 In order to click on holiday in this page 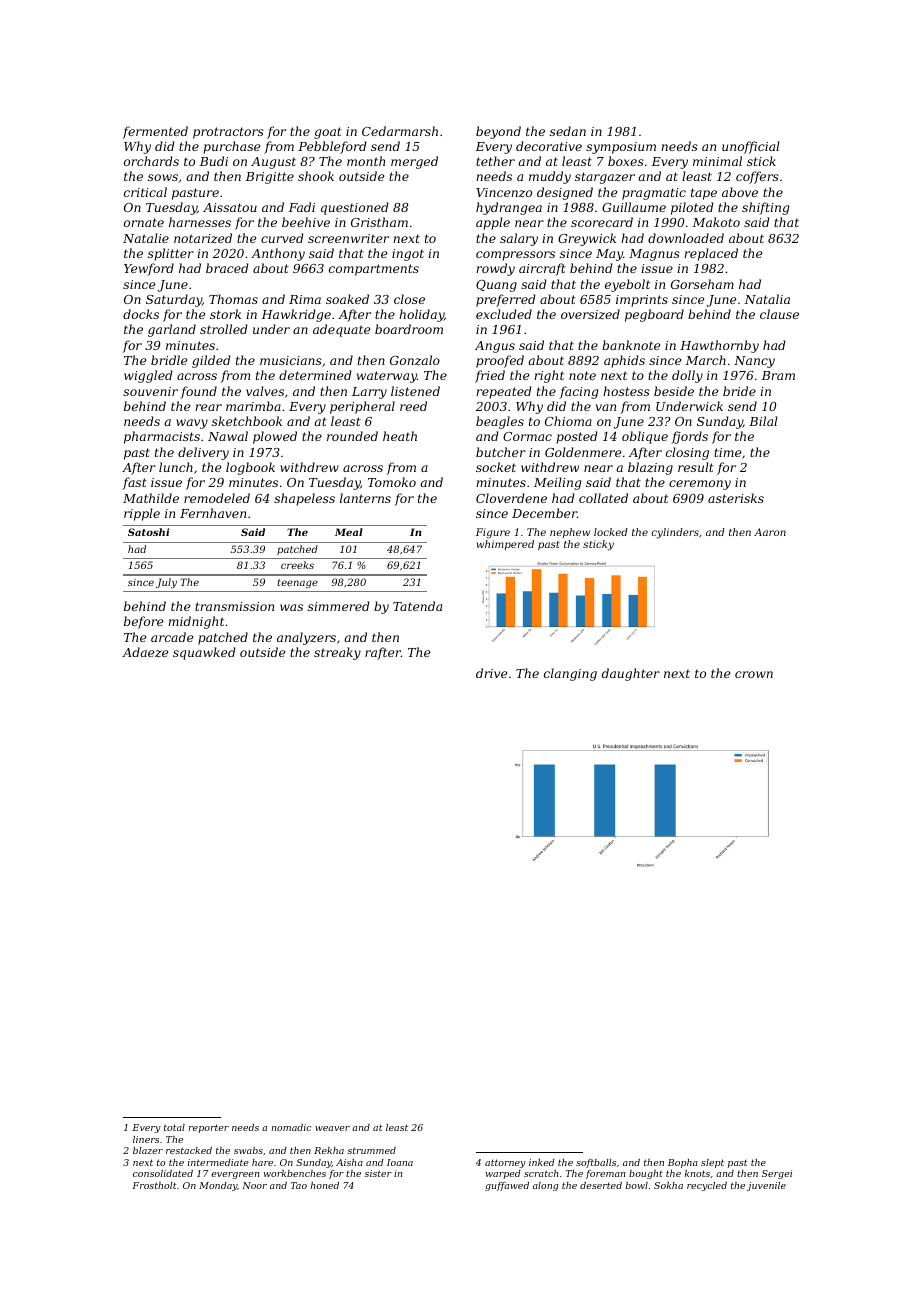, I will do `click(421, 315)`.
